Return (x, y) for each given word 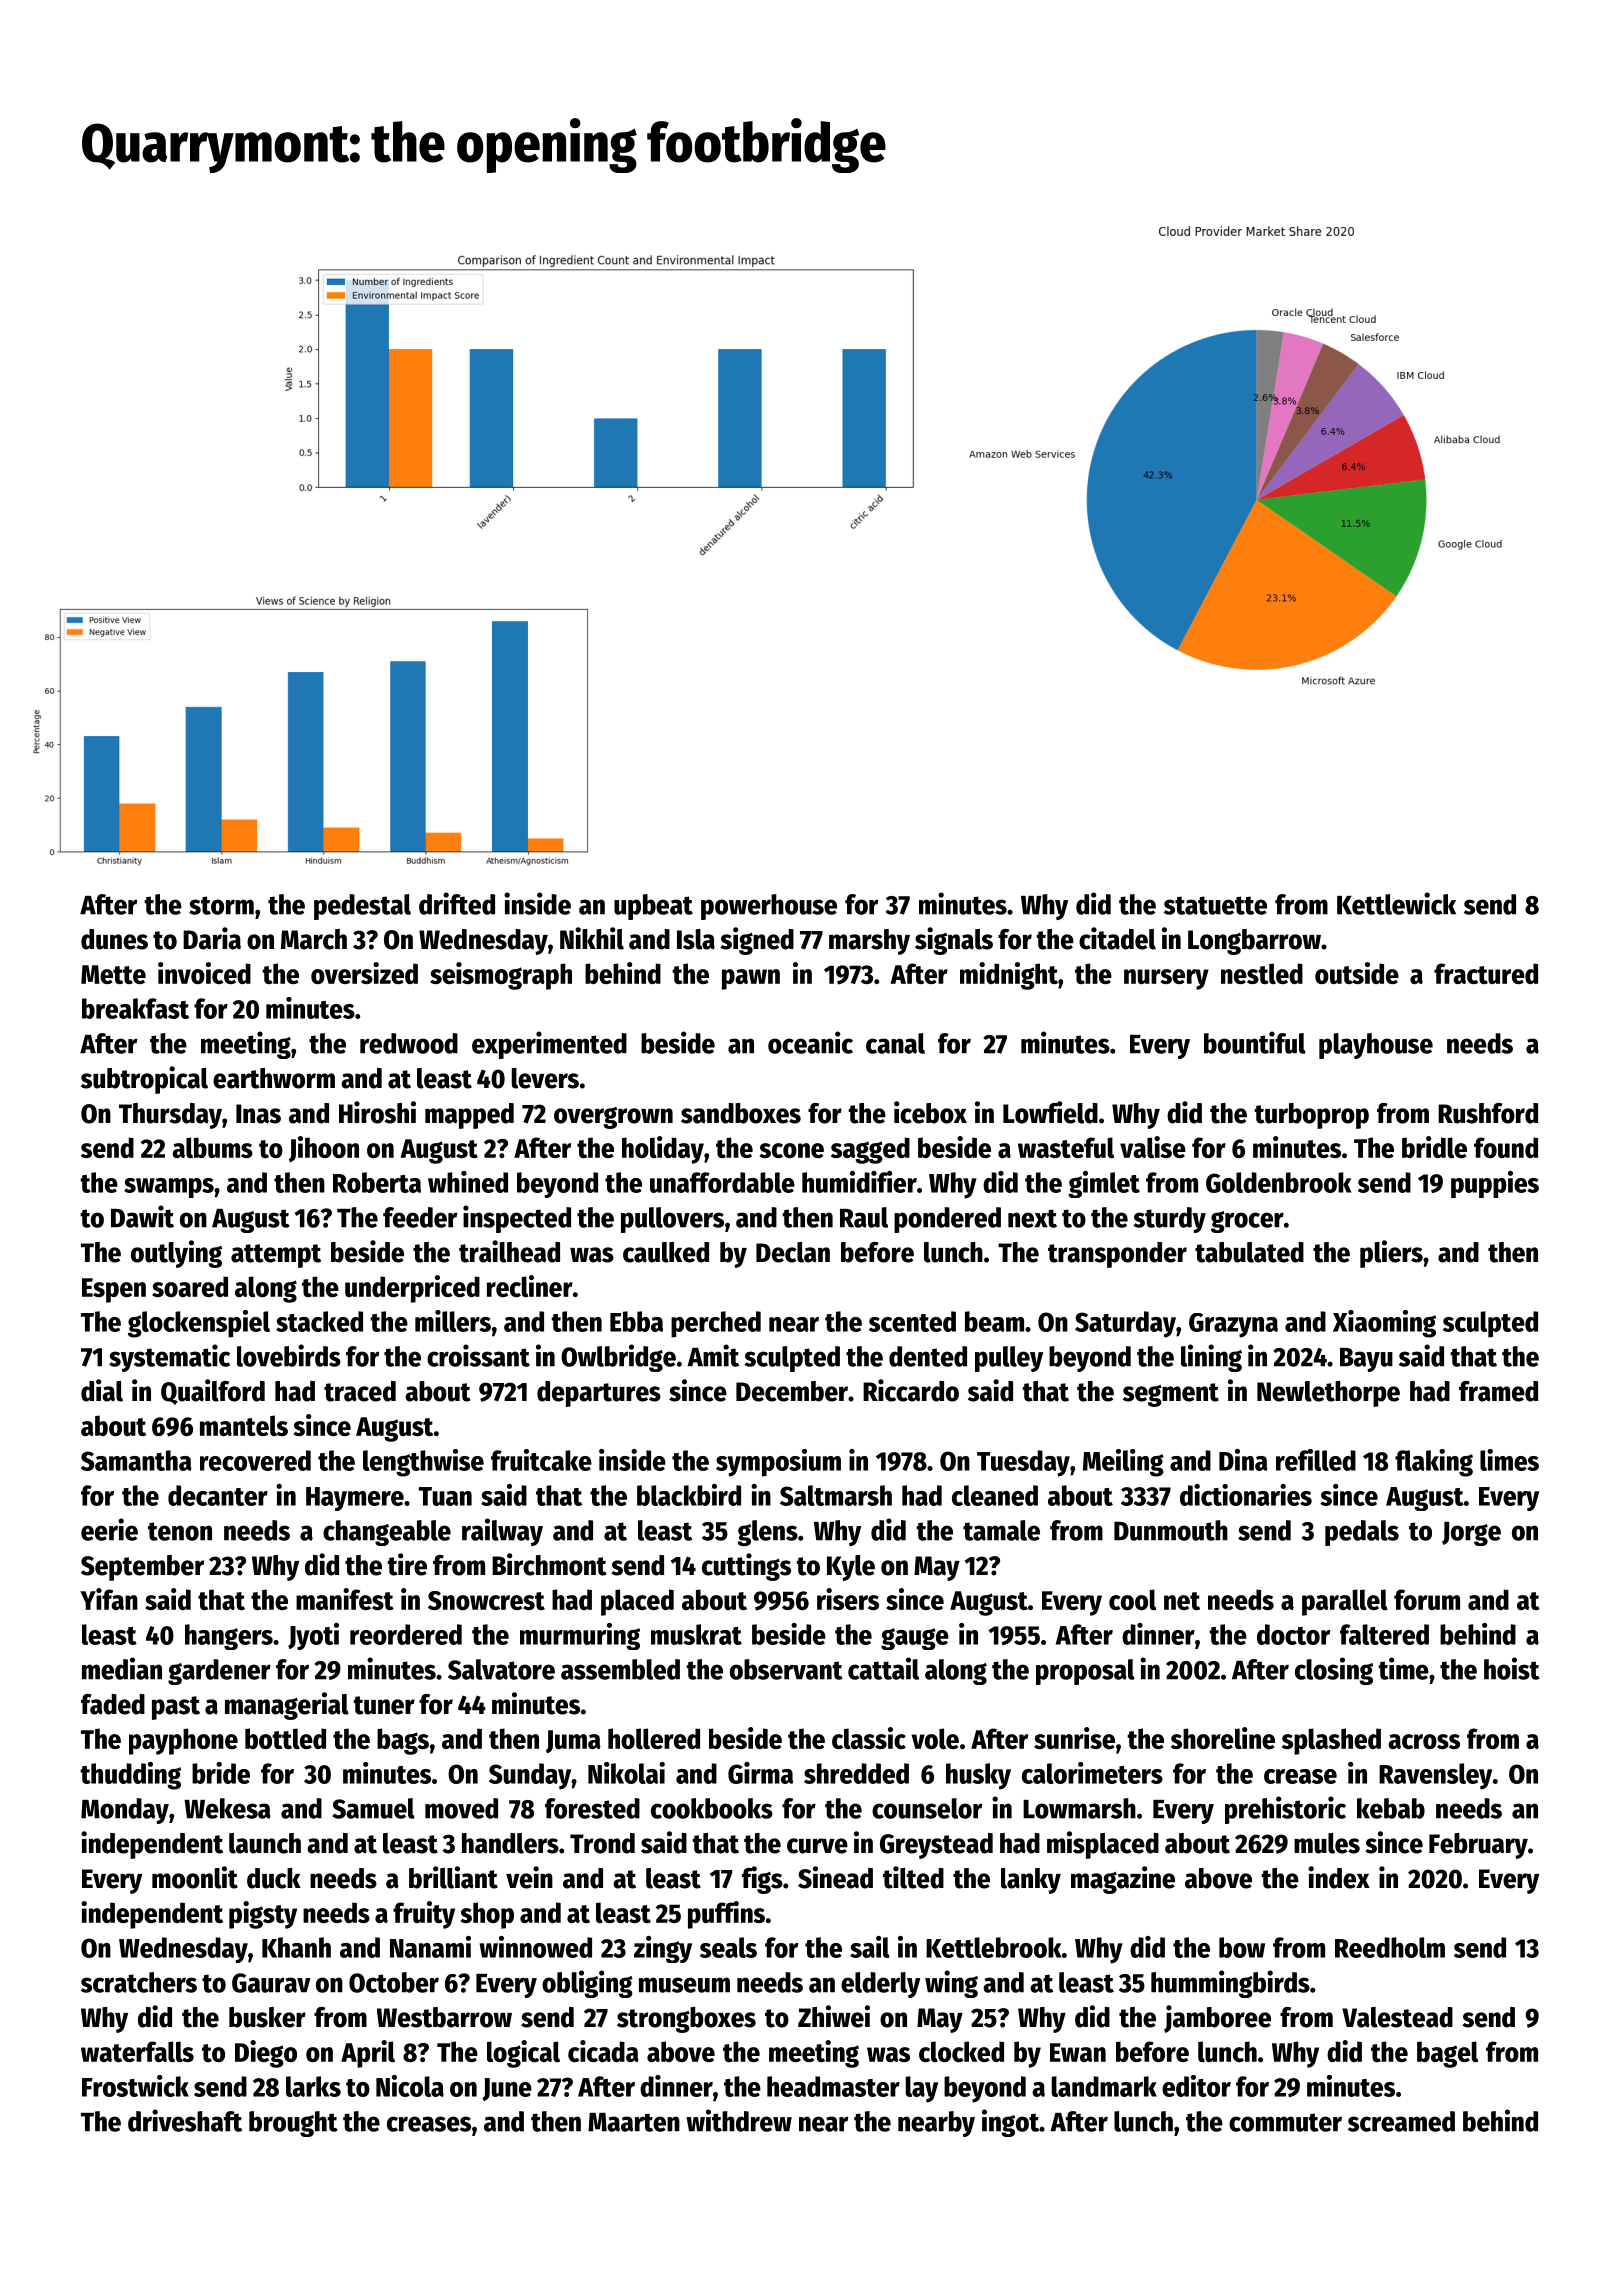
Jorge (1471, 1534)
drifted (457, 903)
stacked (319, 1321)
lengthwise (423, 1463)
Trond (602, 1843)
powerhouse (769, 907)
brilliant (453, 1877)
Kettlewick (1396, 903)
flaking (1434, 1463)
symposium (778, 1463)
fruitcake (541, 1460)
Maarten (634, 2122)
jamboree (1217, 2019)
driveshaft (185, 2120)
